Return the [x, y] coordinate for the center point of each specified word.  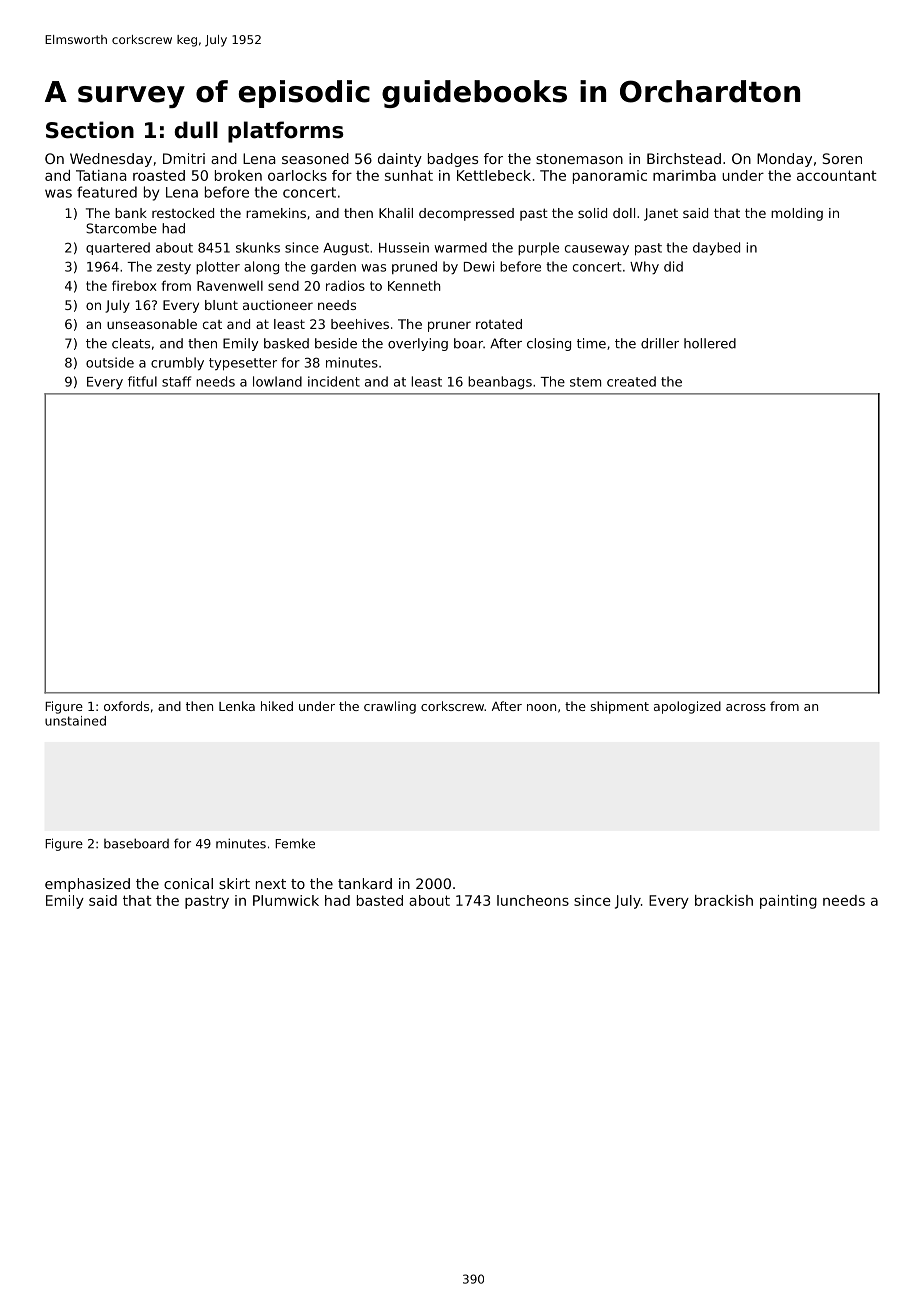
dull [196, 130]
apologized [687, 707]
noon [541, 707]
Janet [661, 214]
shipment [620, 707]
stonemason [579, 159]
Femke [295, 843]
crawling [390, 707]
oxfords [126, 706]
